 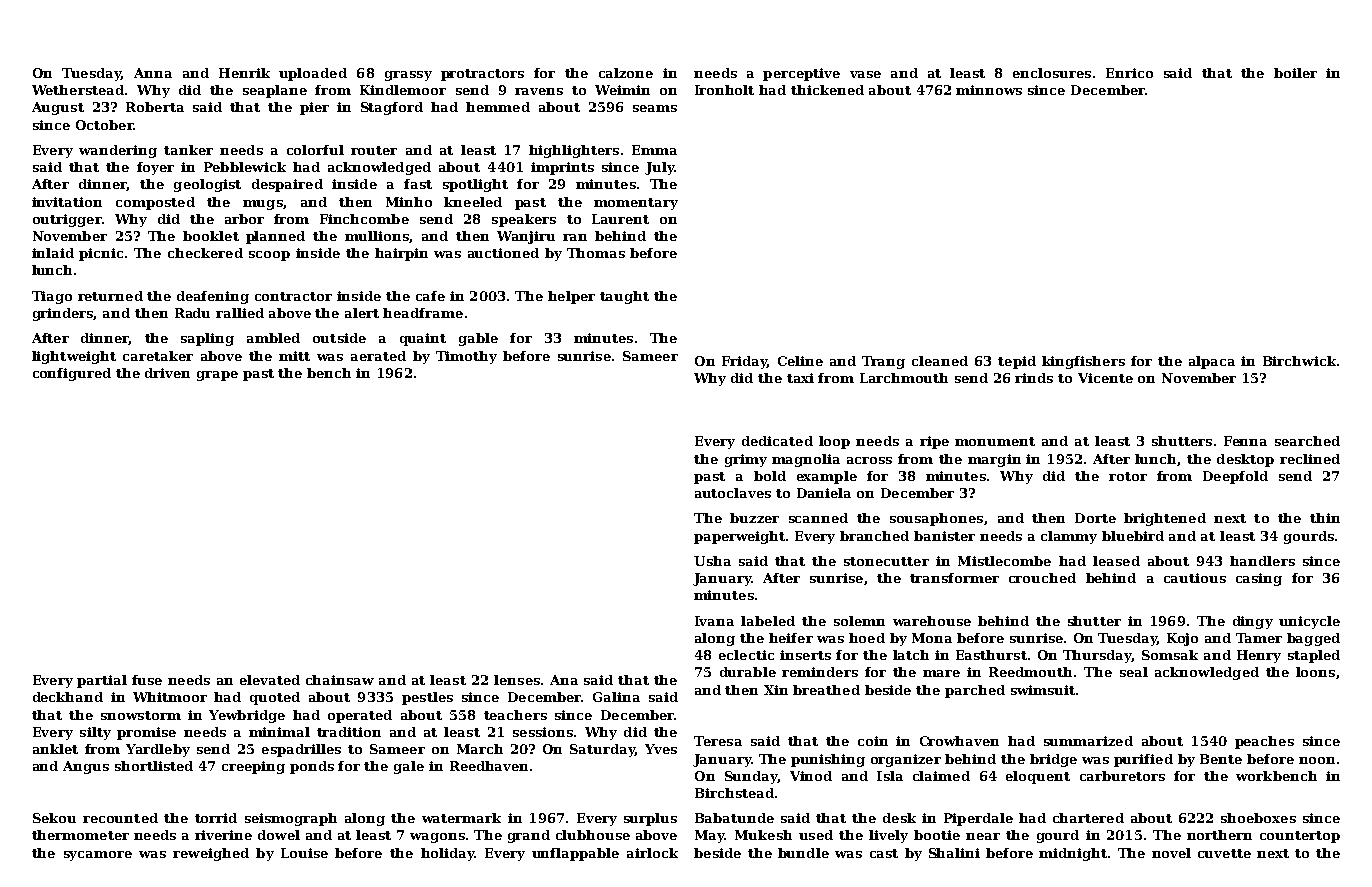 I want to click on carburetors, so click(x=1122, y=776).
